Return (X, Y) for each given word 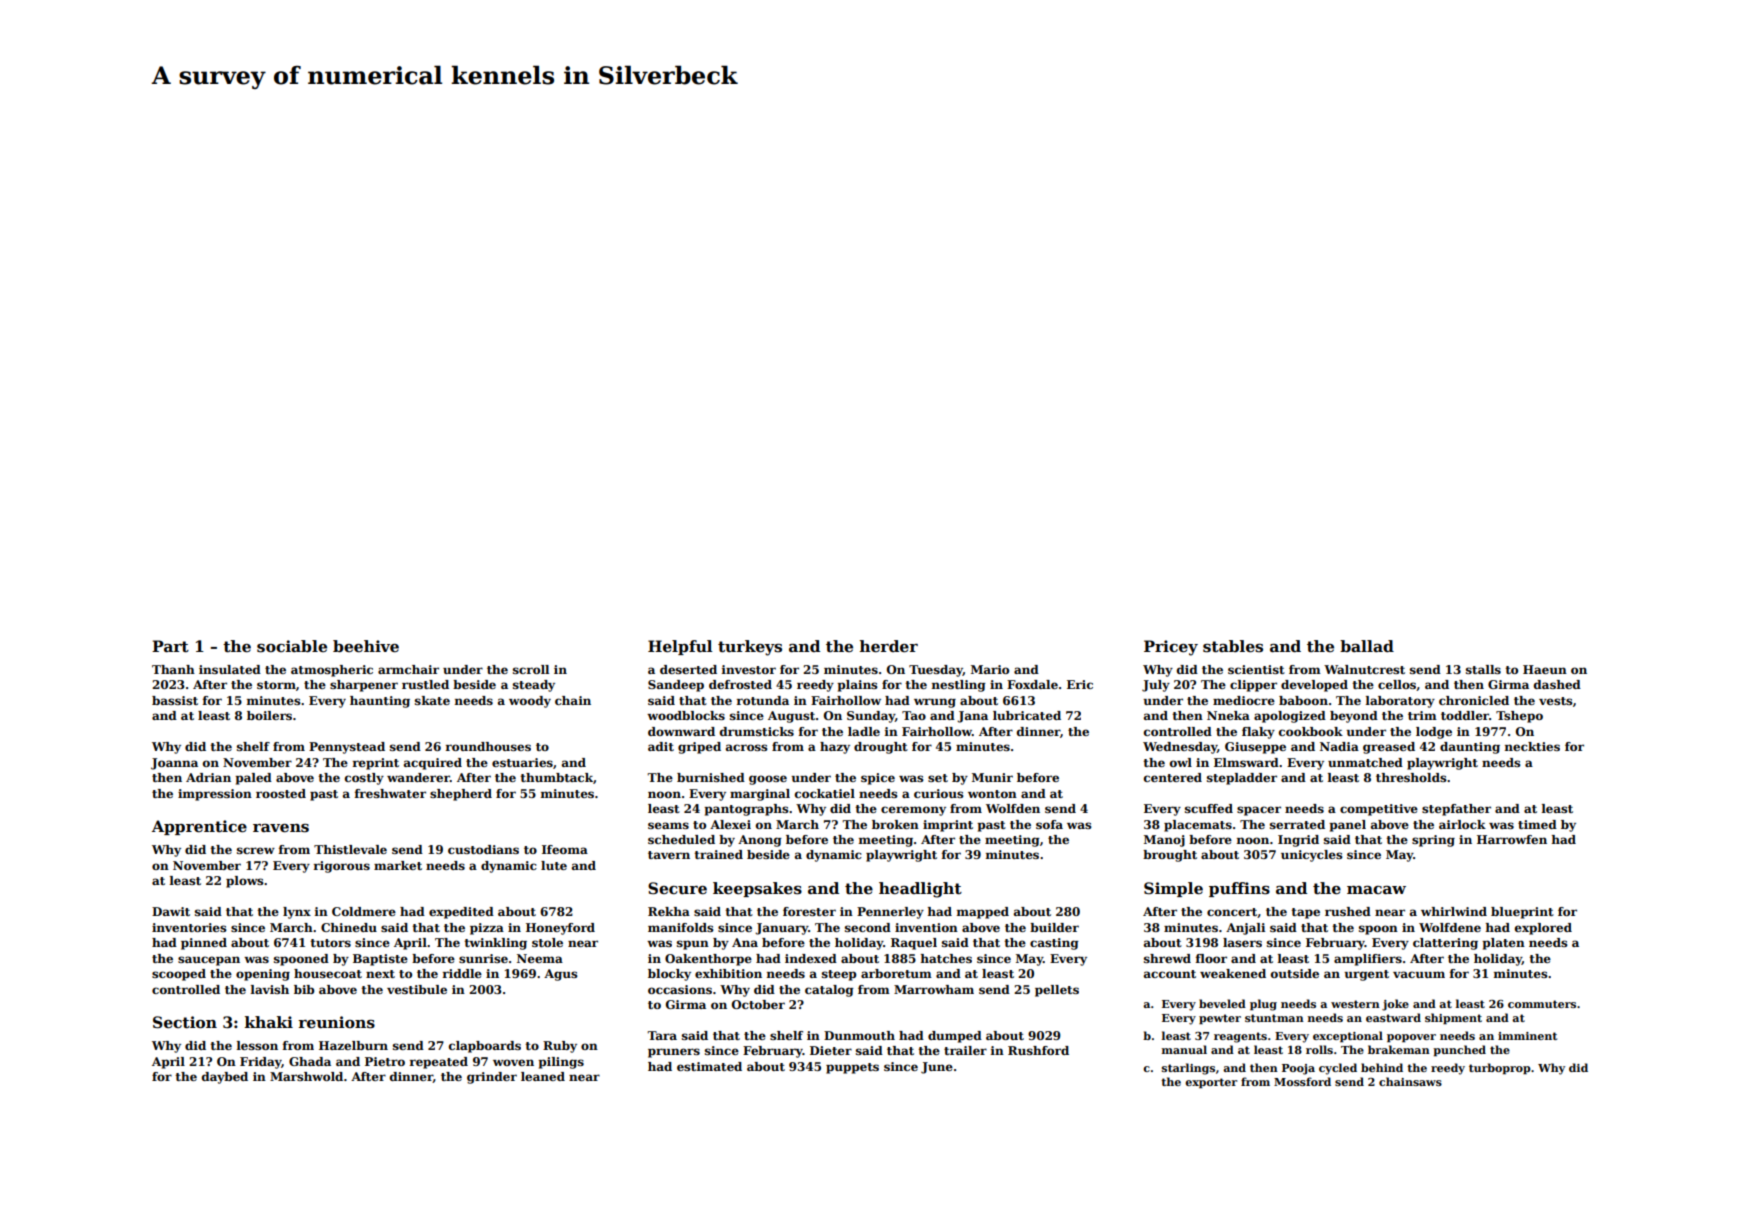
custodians (483, 849)
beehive (366, 646)
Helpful (680, 647)
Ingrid (1298, 841)
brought (1170, 856)
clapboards (485, 1047)
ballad (1367, 646)
